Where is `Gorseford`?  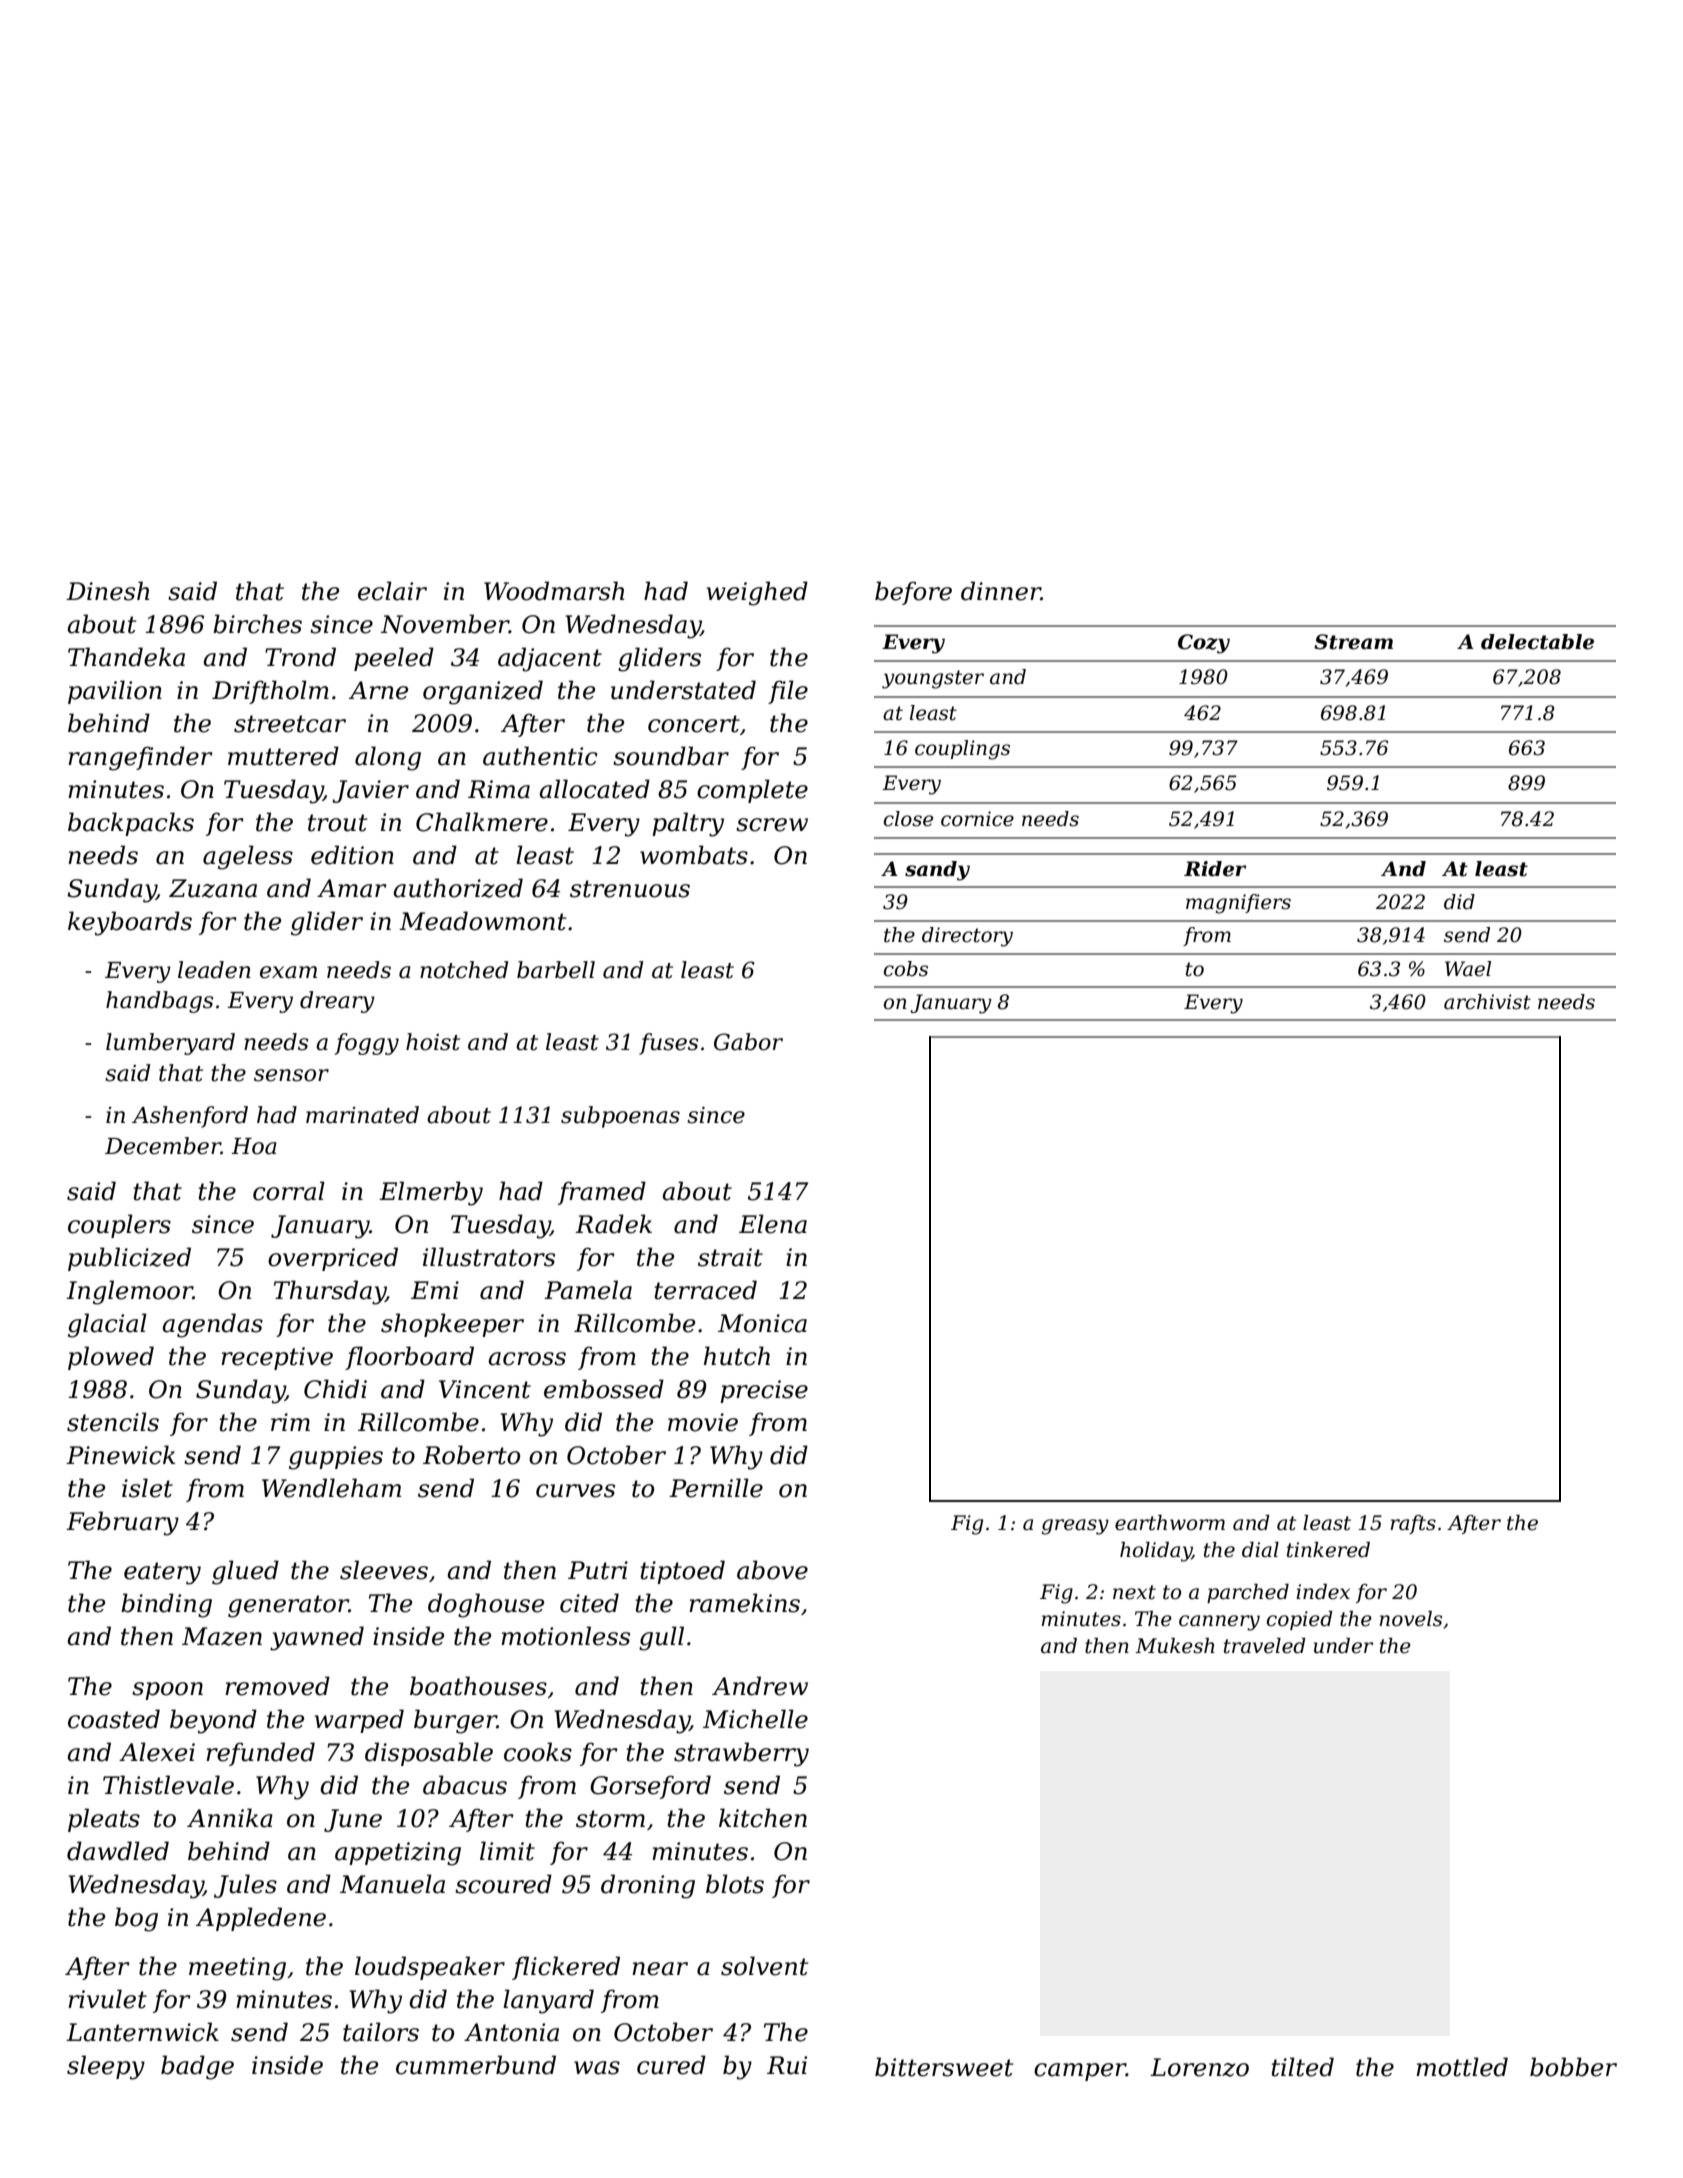 Gorseford is located at coordinates (650, 1787).
